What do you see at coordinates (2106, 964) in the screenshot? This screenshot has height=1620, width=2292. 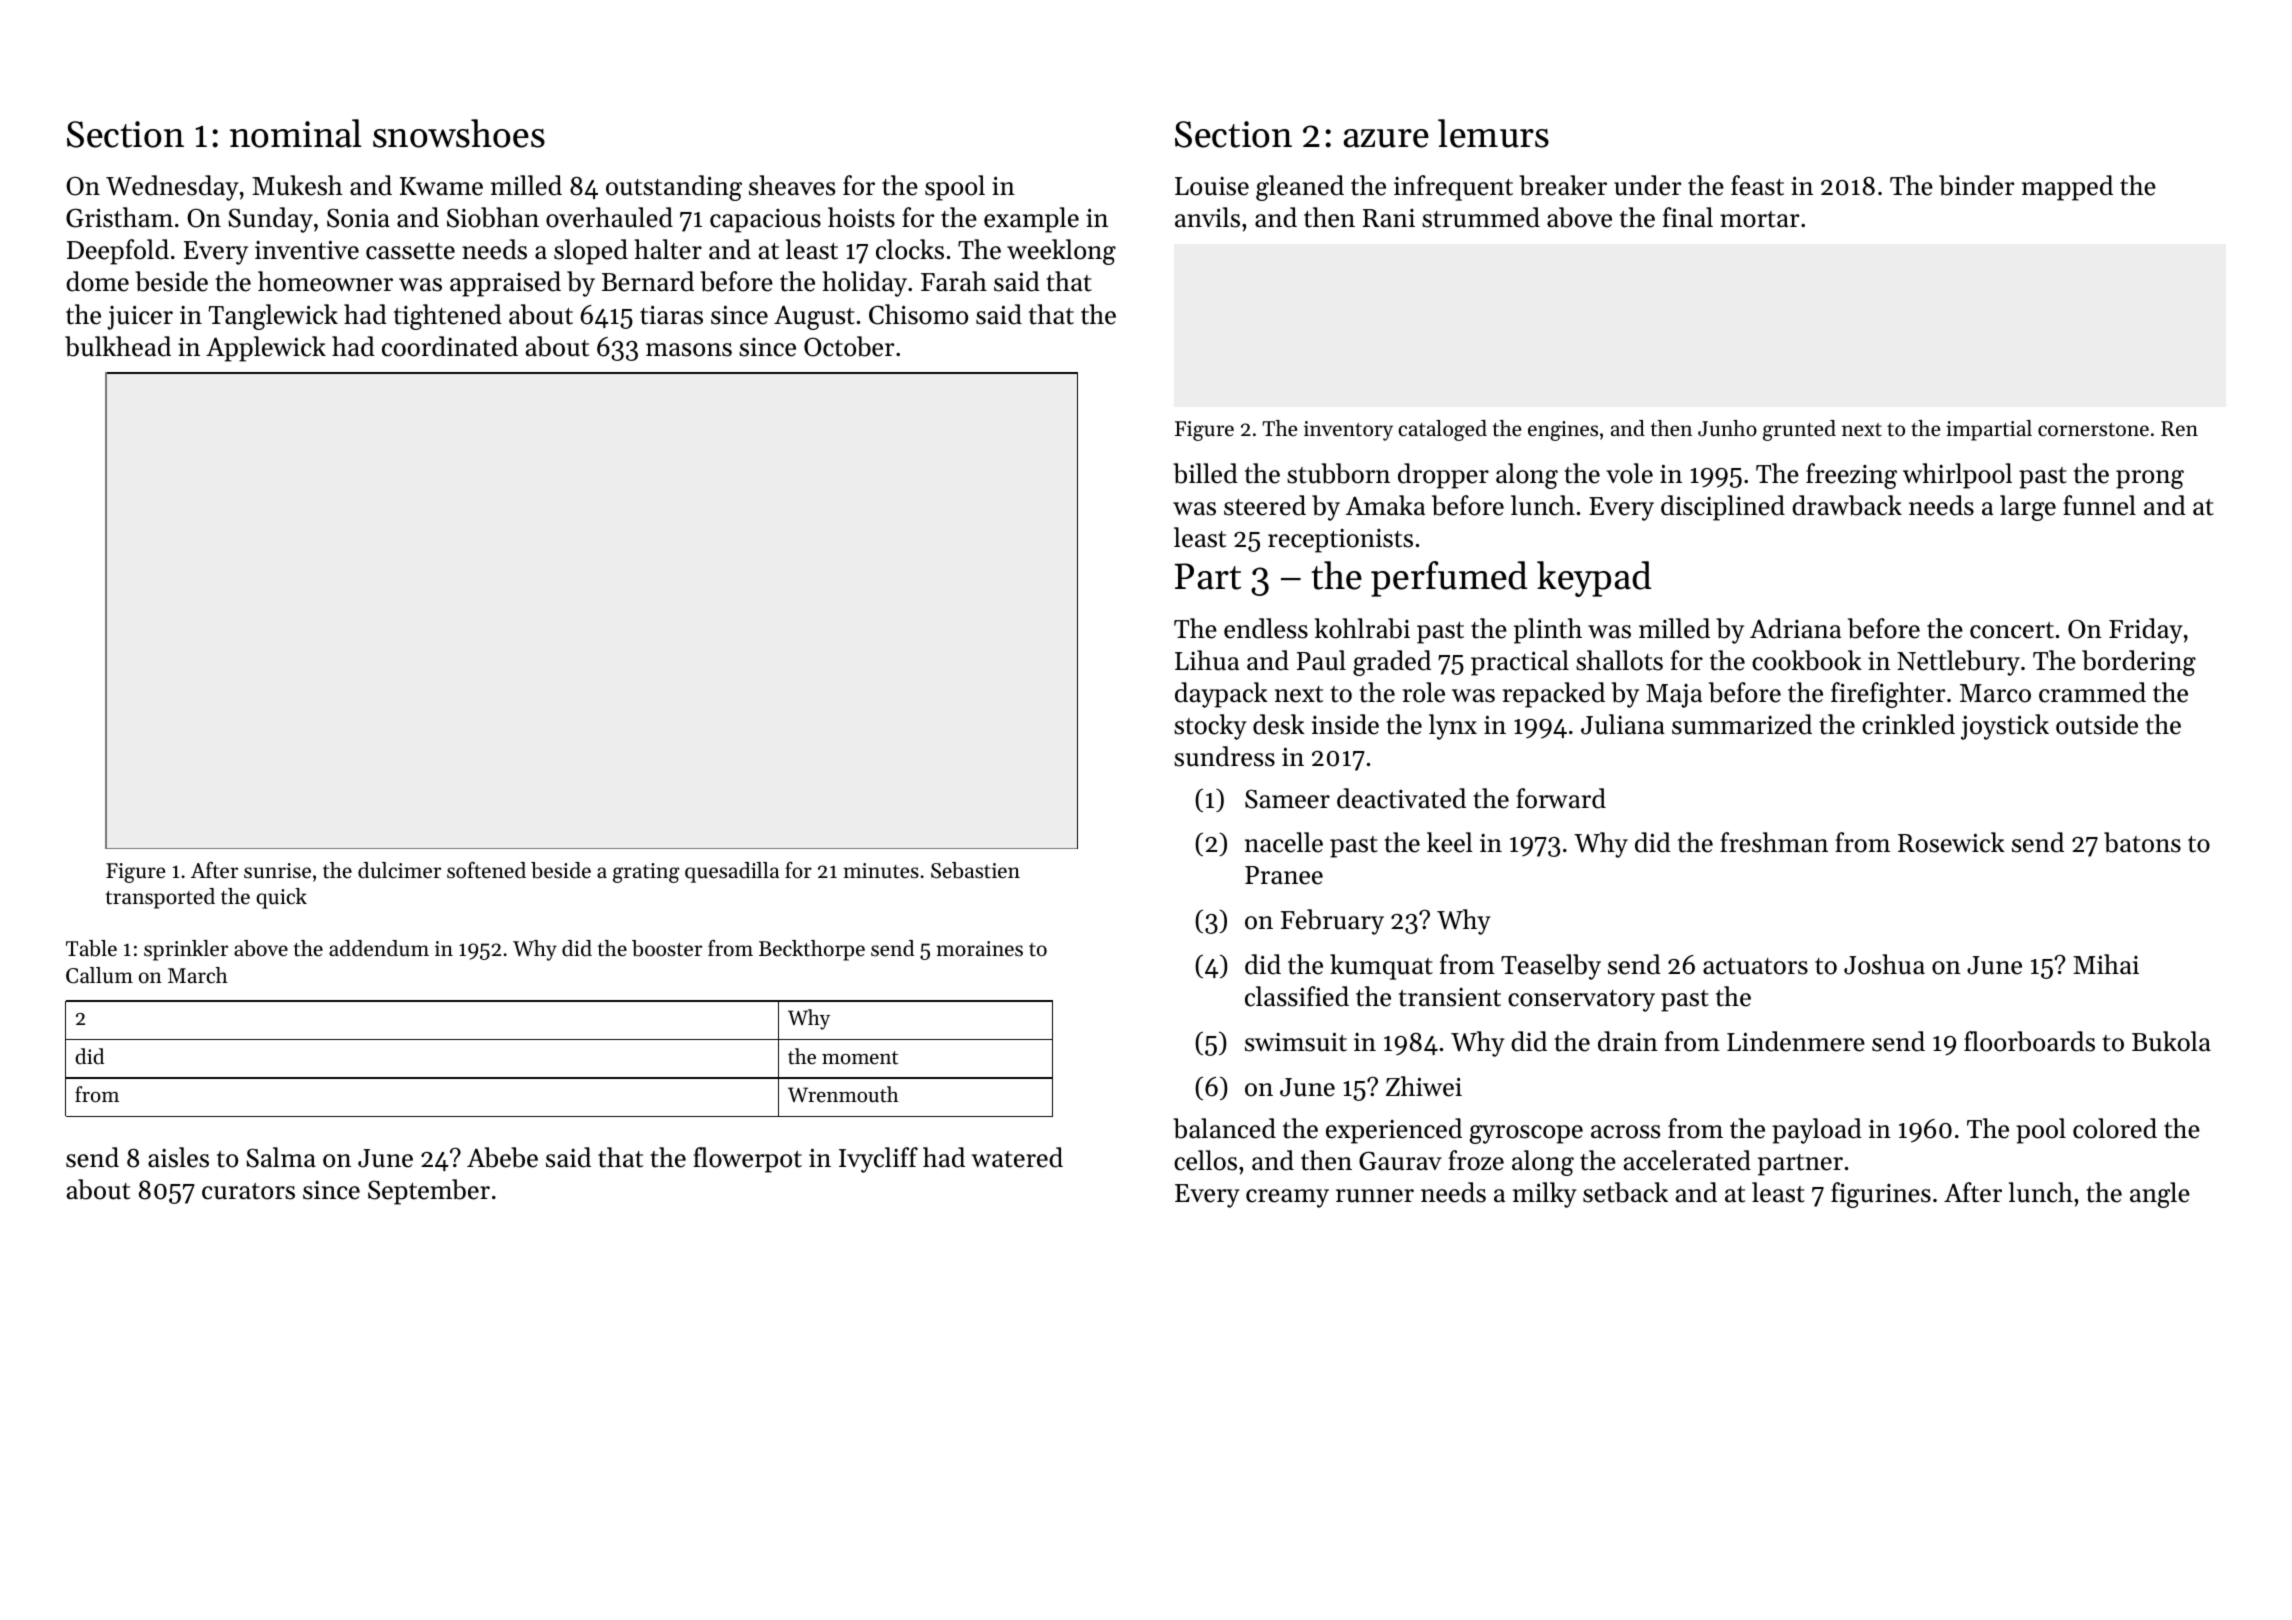 I see `Mihai` at bounding box center [2106, 964].
